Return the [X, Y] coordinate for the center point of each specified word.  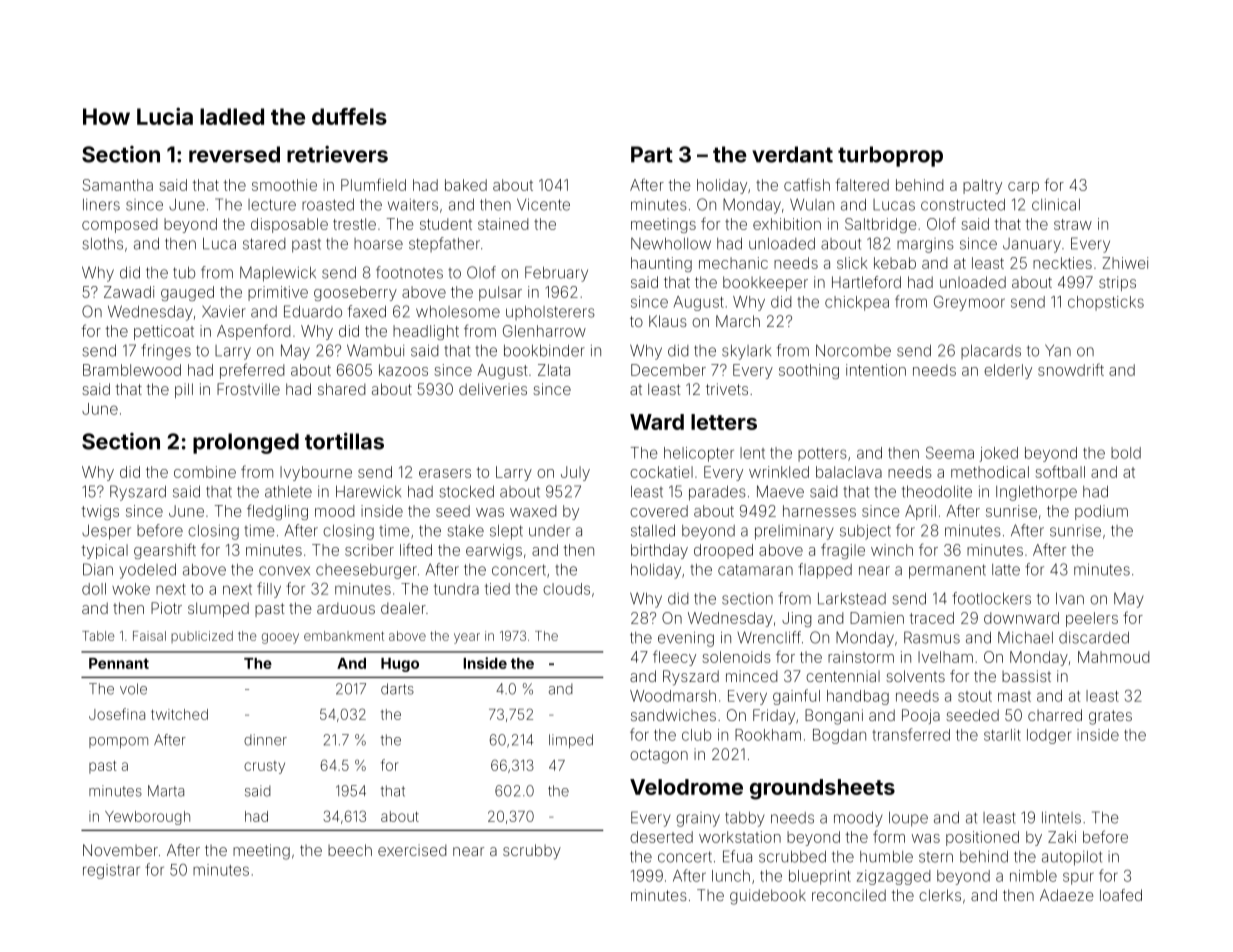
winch [892, 550]
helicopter [699, 454]
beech [350, 850]
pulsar [500, 293]
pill [184, 390]
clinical [1056, 205]
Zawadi [129, 292]
